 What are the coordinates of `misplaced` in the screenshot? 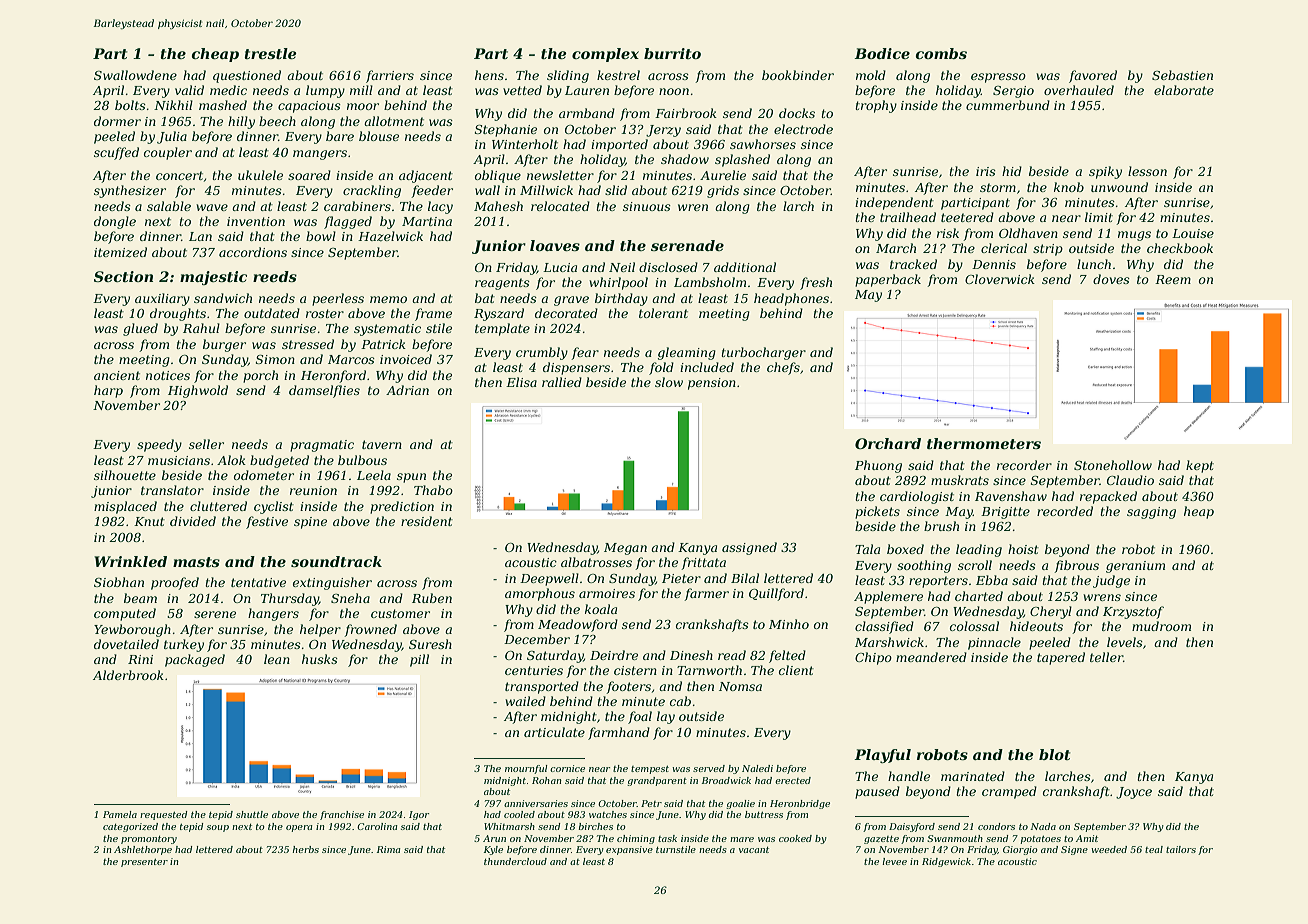 It's located at (125, 507).
